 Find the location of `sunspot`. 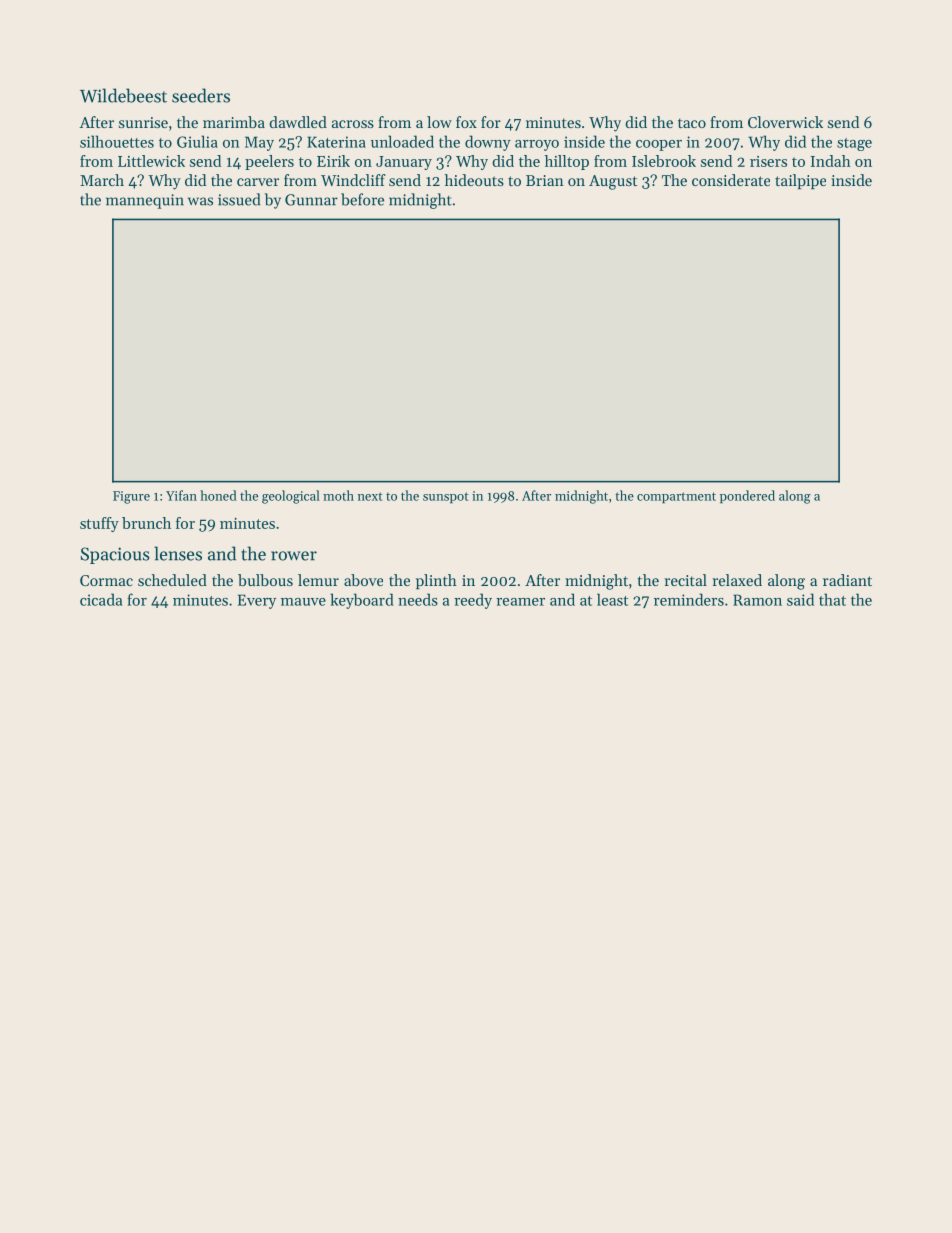

sunspot is located at coordinates (446, 498).
